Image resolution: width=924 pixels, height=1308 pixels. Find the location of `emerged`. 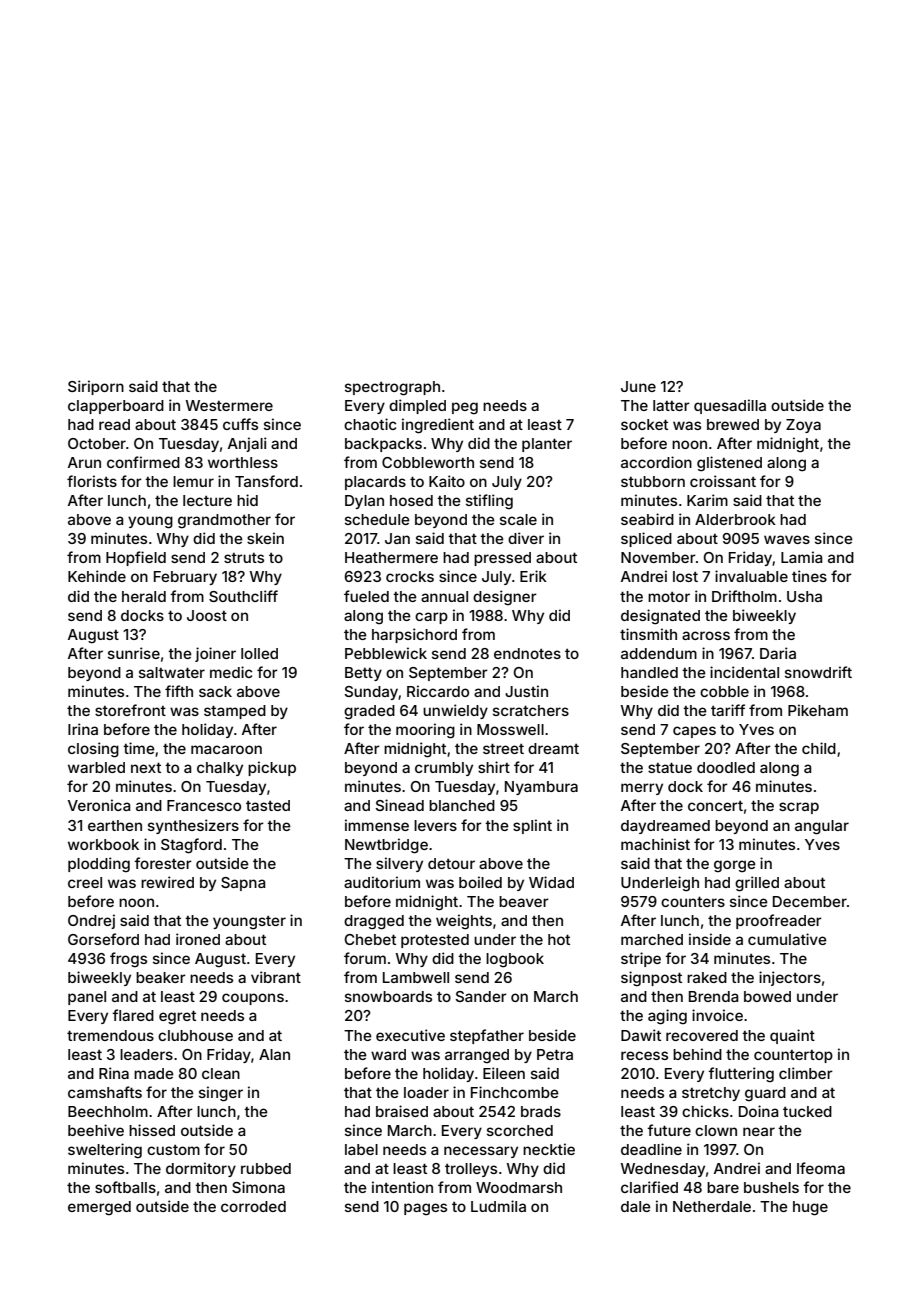

emerged is located at coordinates (99, 1208).
